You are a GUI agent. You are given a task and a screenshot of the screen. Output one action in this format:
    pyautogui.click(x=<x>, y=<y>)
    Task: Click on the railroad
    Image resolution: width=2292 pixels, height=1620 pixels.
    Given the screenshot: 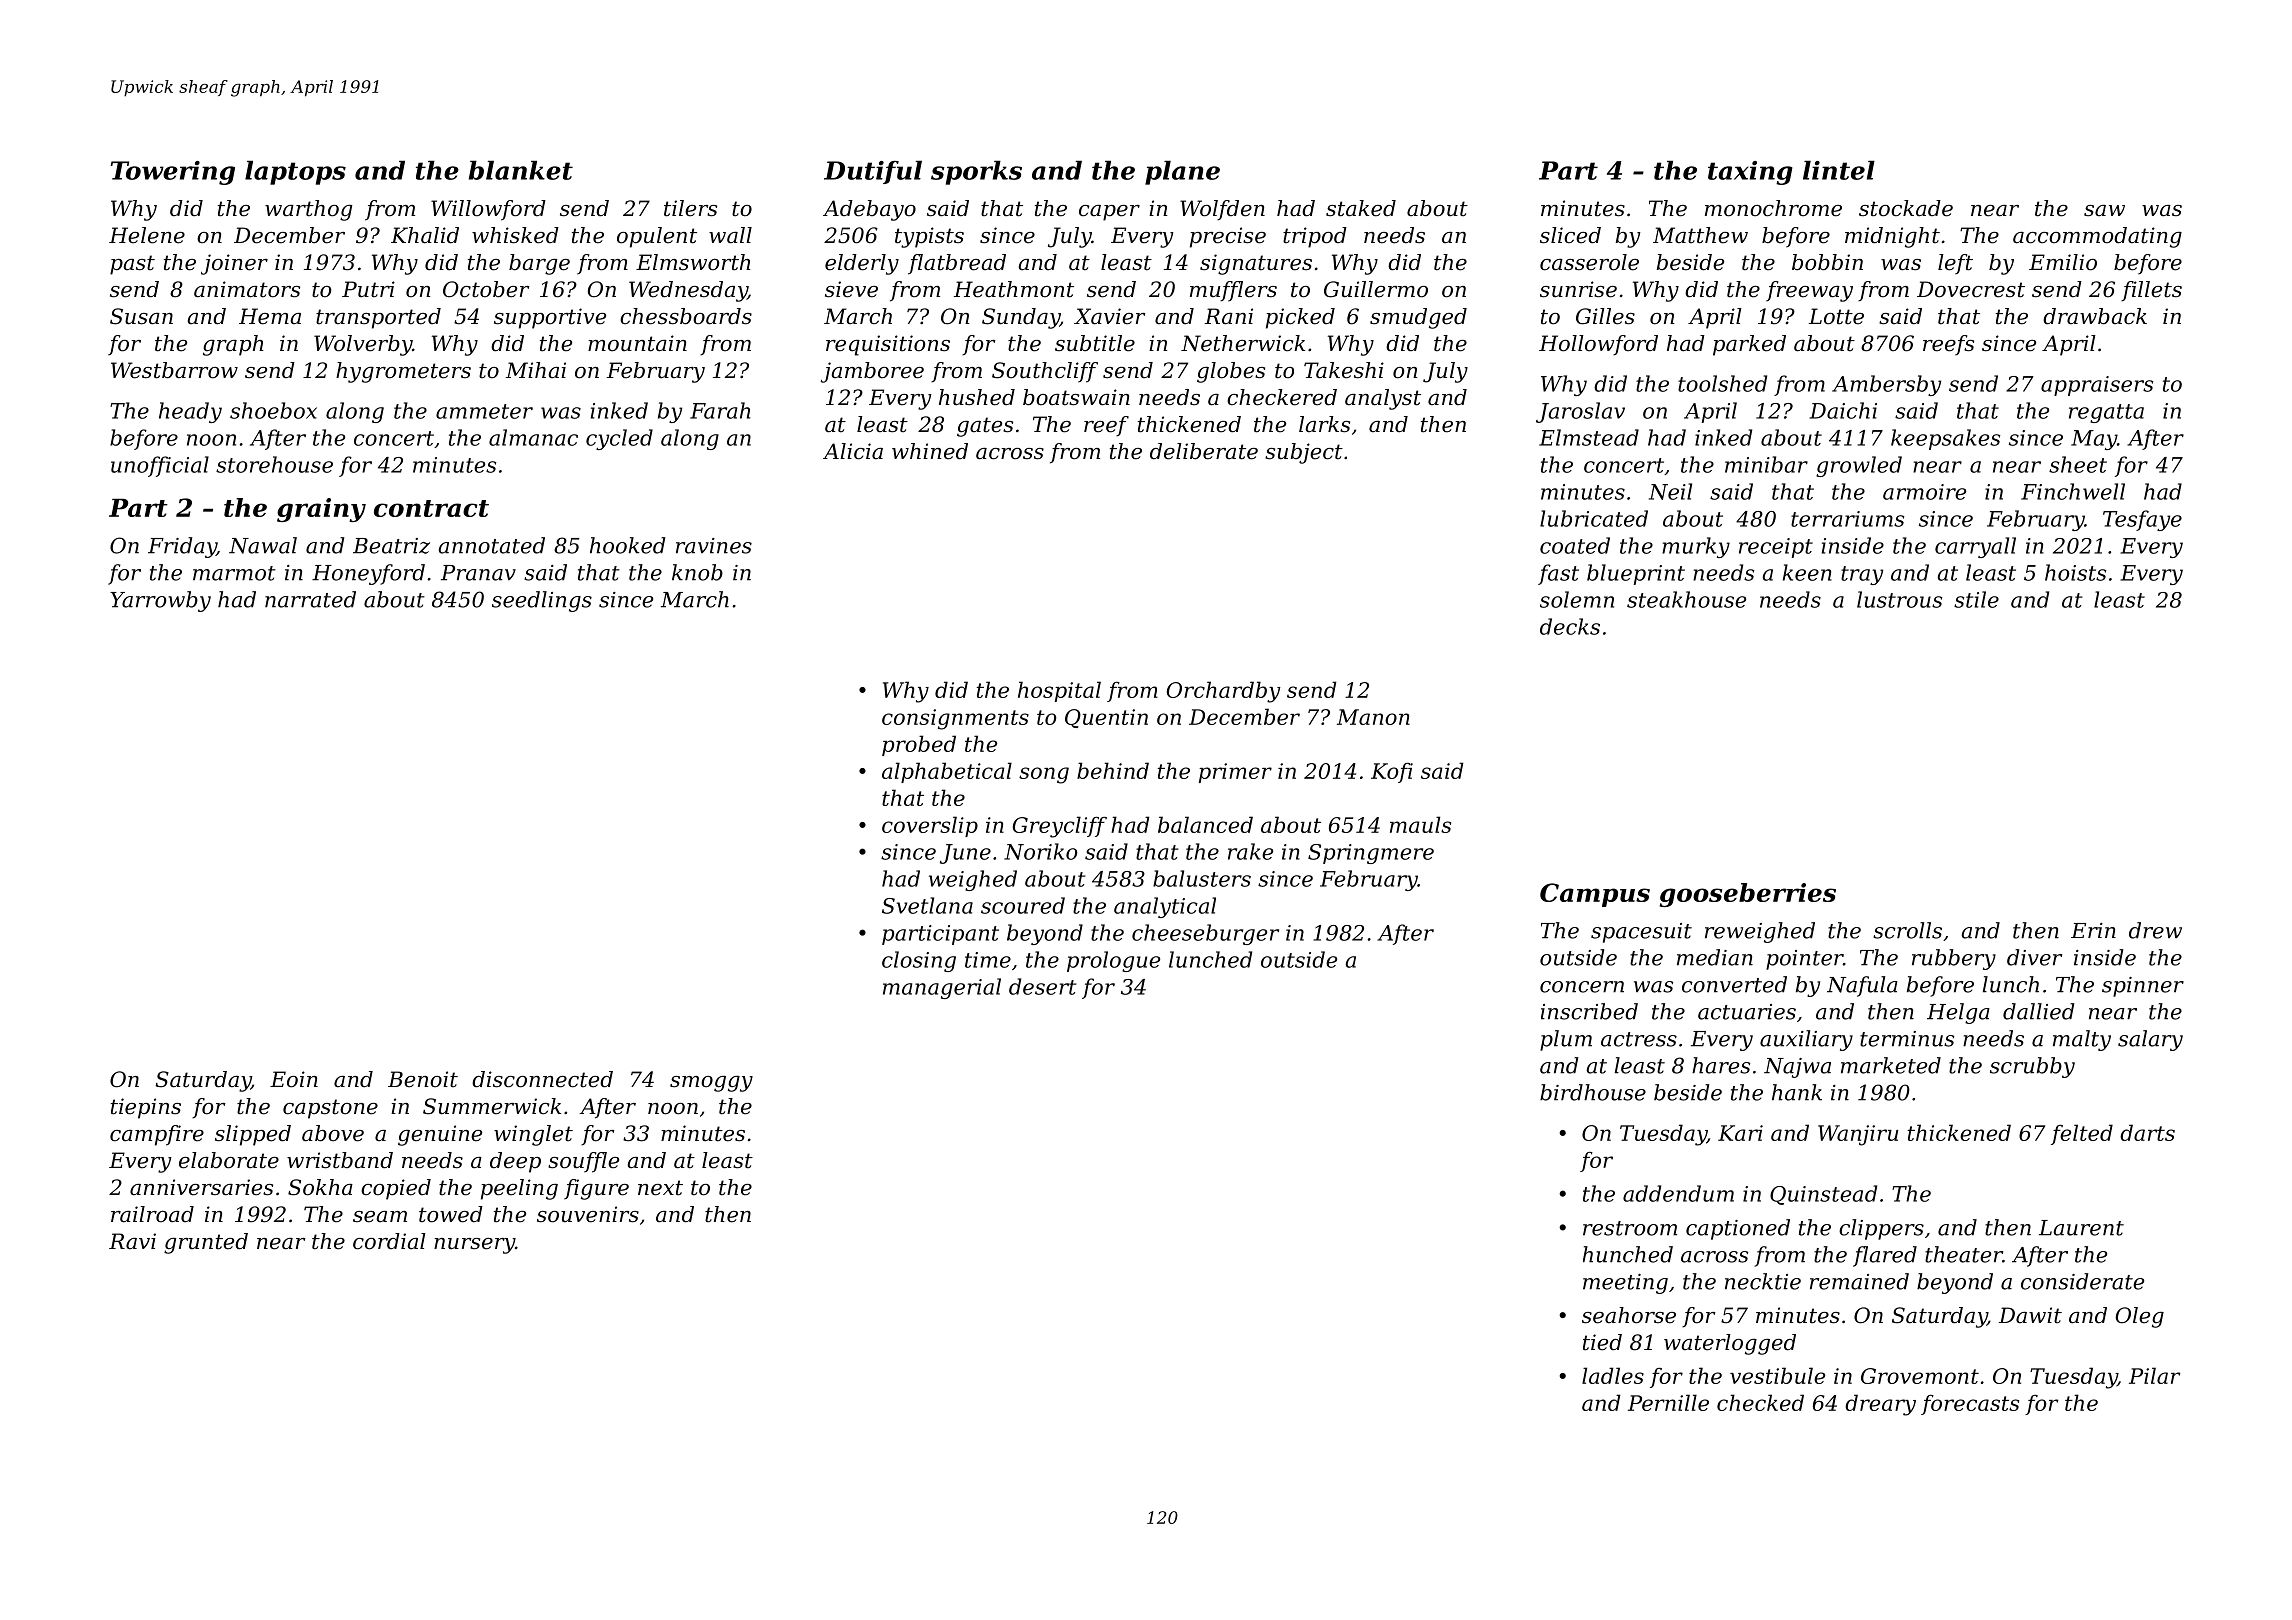 What is the action you would take?
    pyautogui.click(x=152, y=1214)
